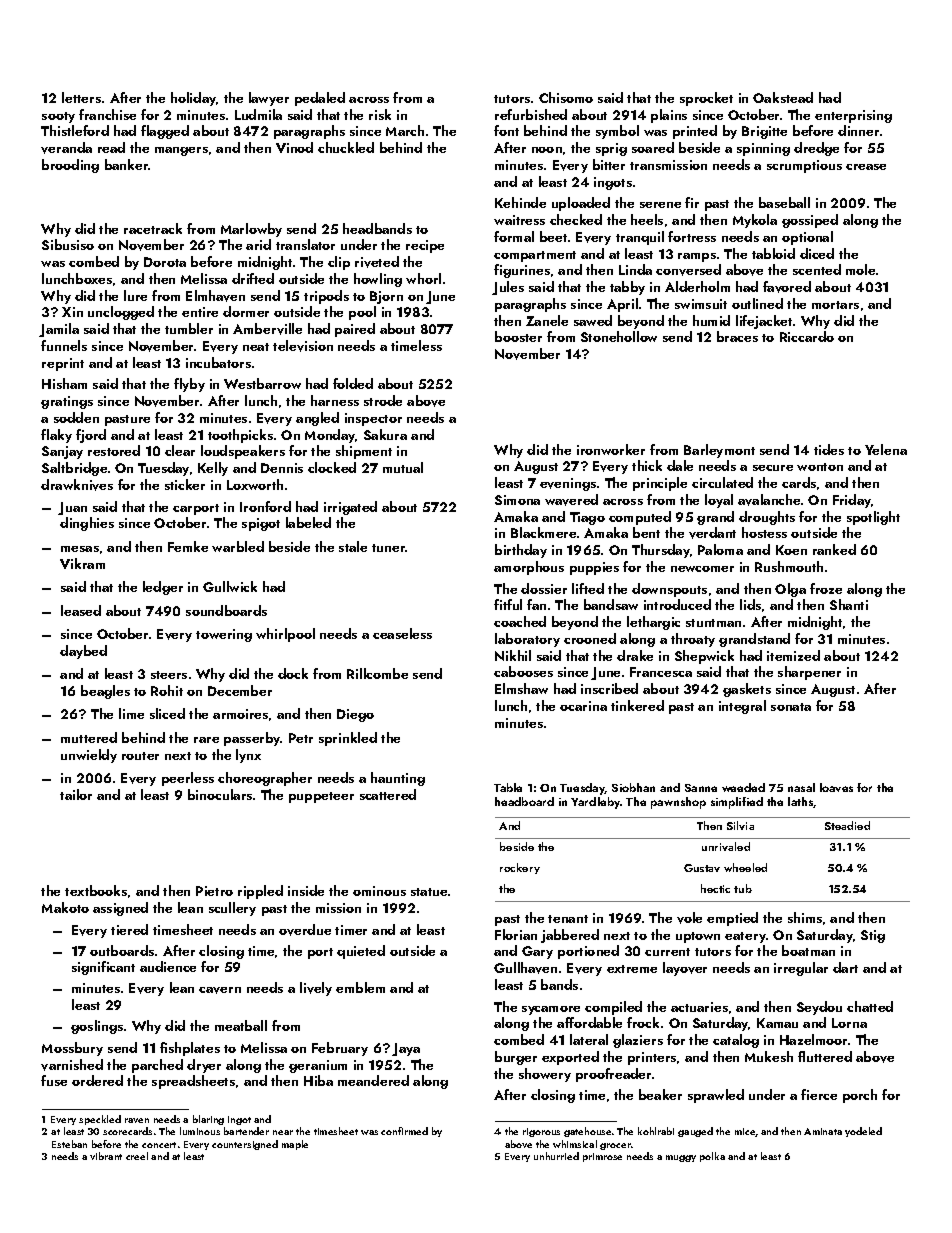 The image size is (952, 1233). Describe the element at coordinates (860, 269) in the image. I see `mole` at that location.
